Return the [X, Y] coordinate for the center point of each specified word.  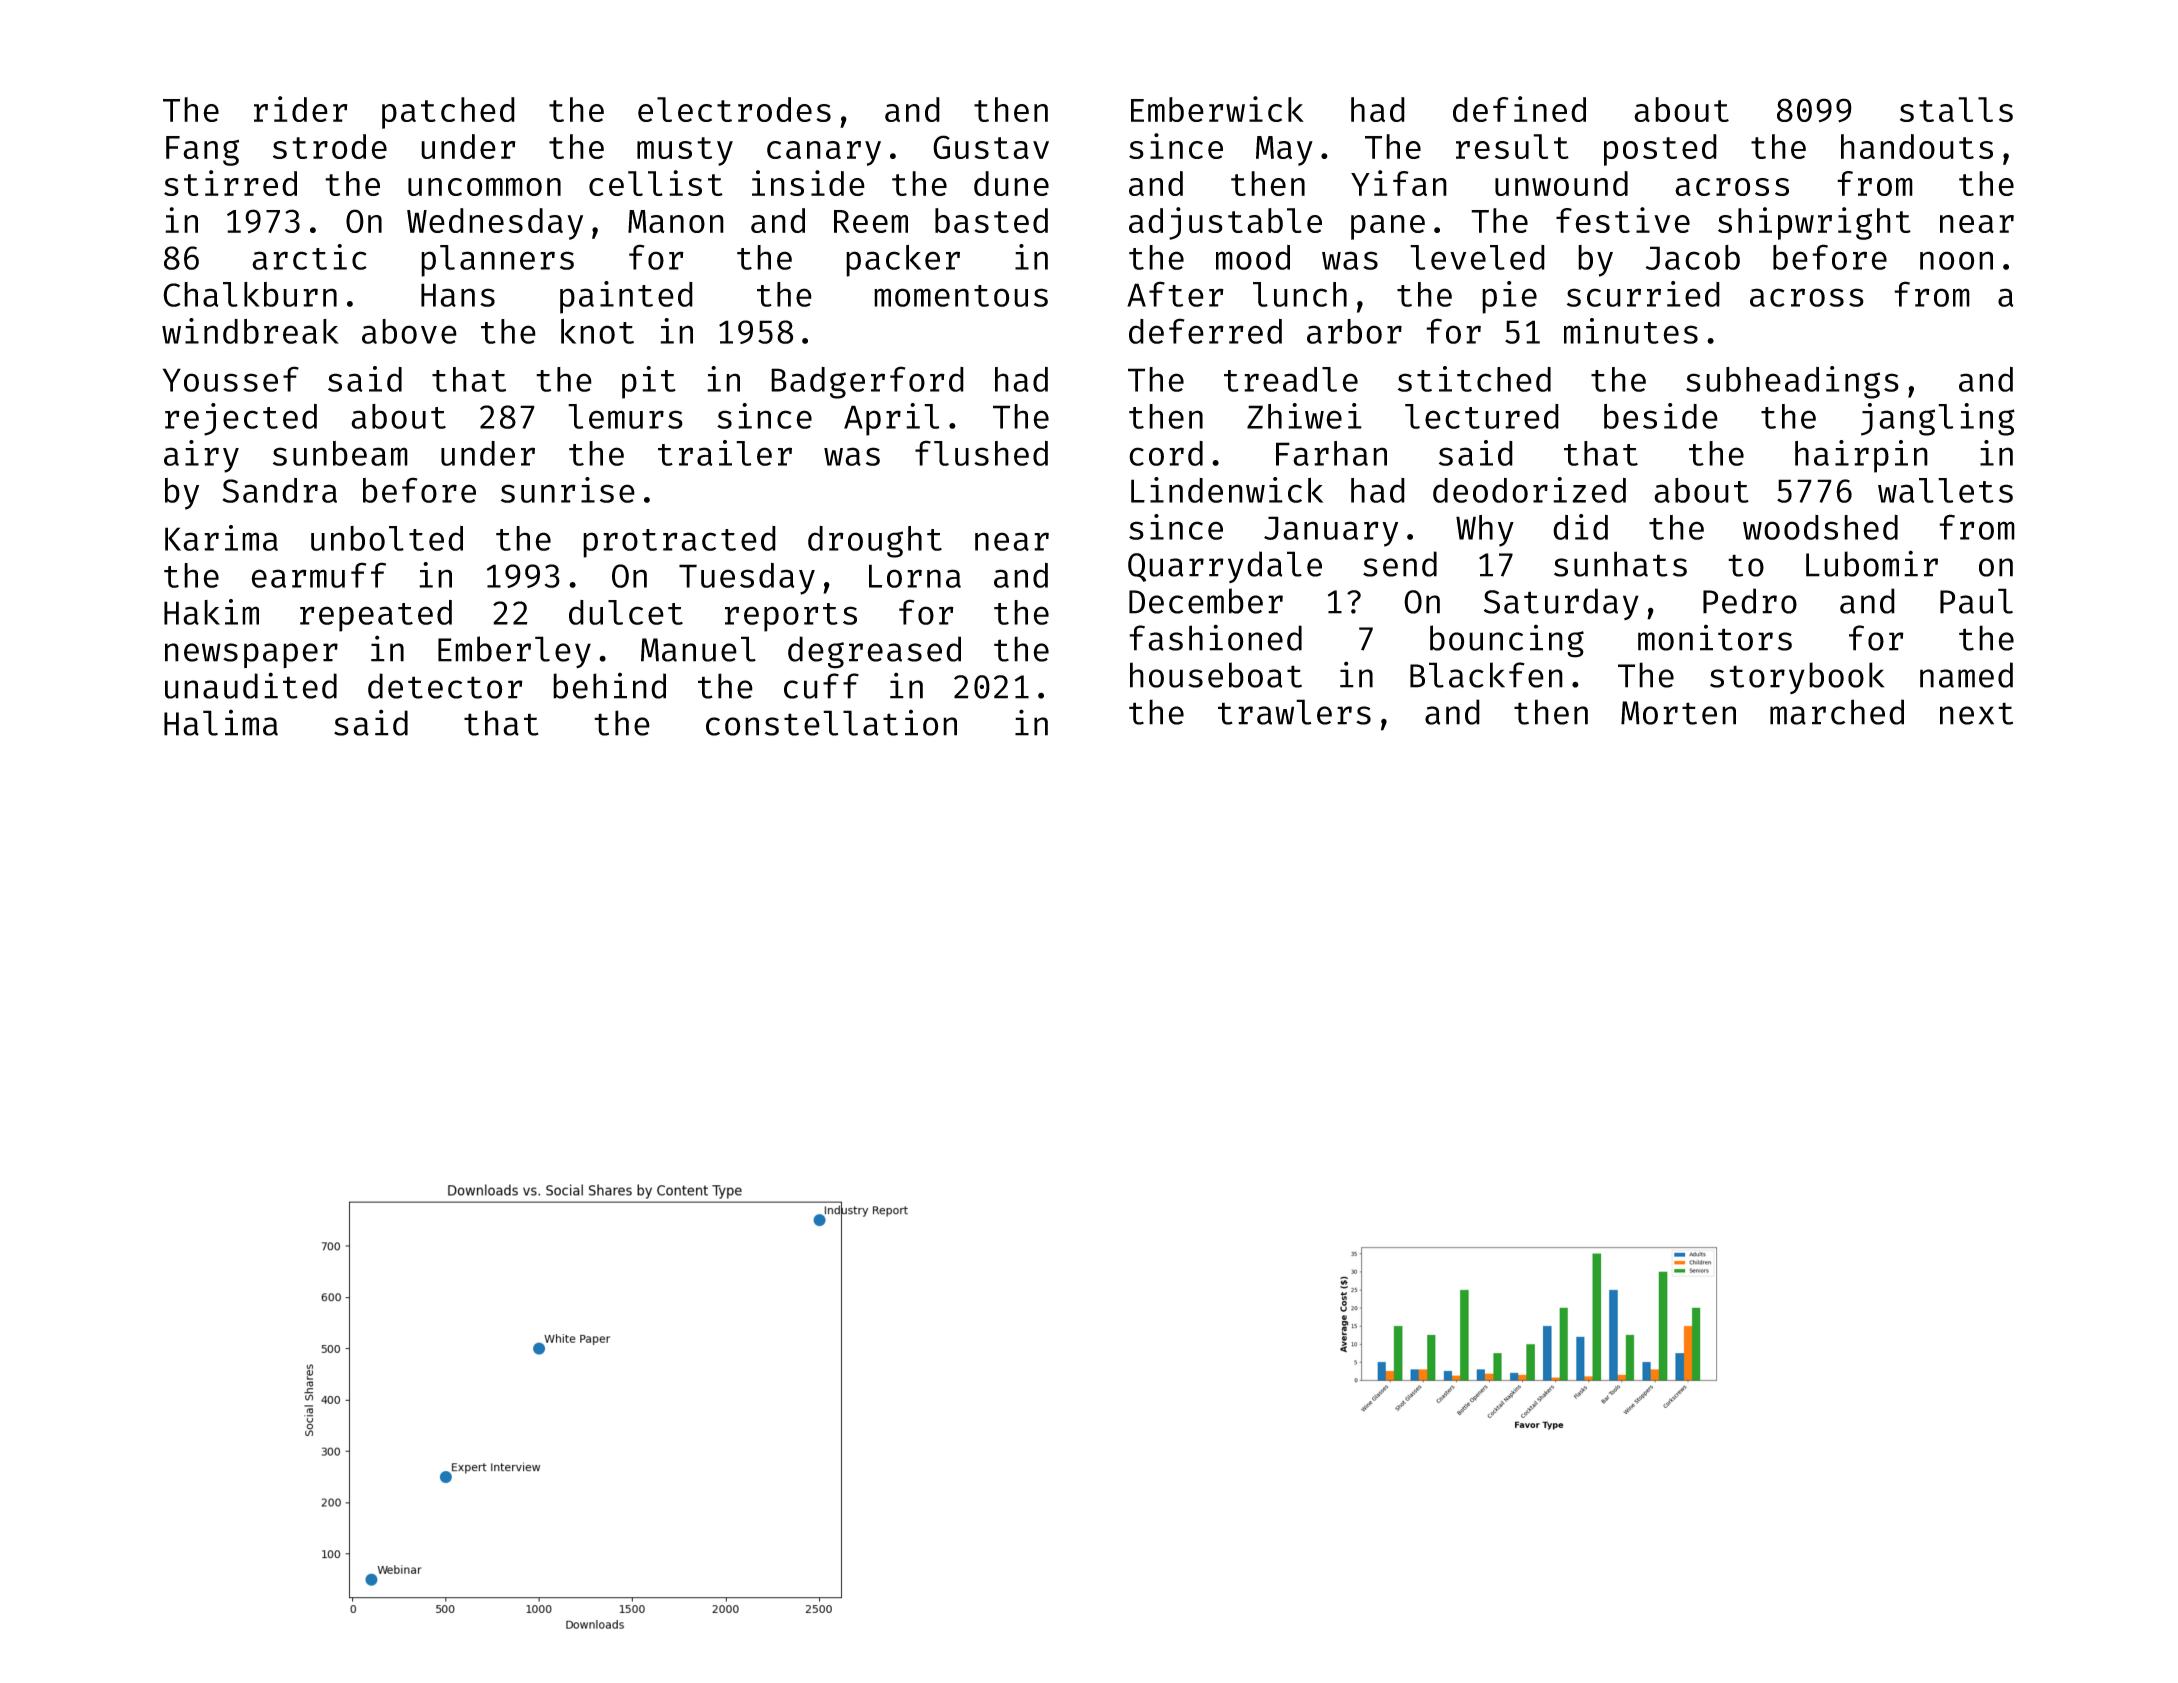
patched [448, 113]
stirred [230, 183]
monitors [1715, 637]
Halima [221, 722]
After [1175, 294]
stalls [1956, 109]
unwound [1561, 183]
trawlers [1294, 712]
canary [824, 153]
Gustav [991, 147]
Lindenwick [1227, 490]
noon [1956, 260]
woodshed [1820, 527]
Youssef [231, 379]
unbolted [387, 538]
